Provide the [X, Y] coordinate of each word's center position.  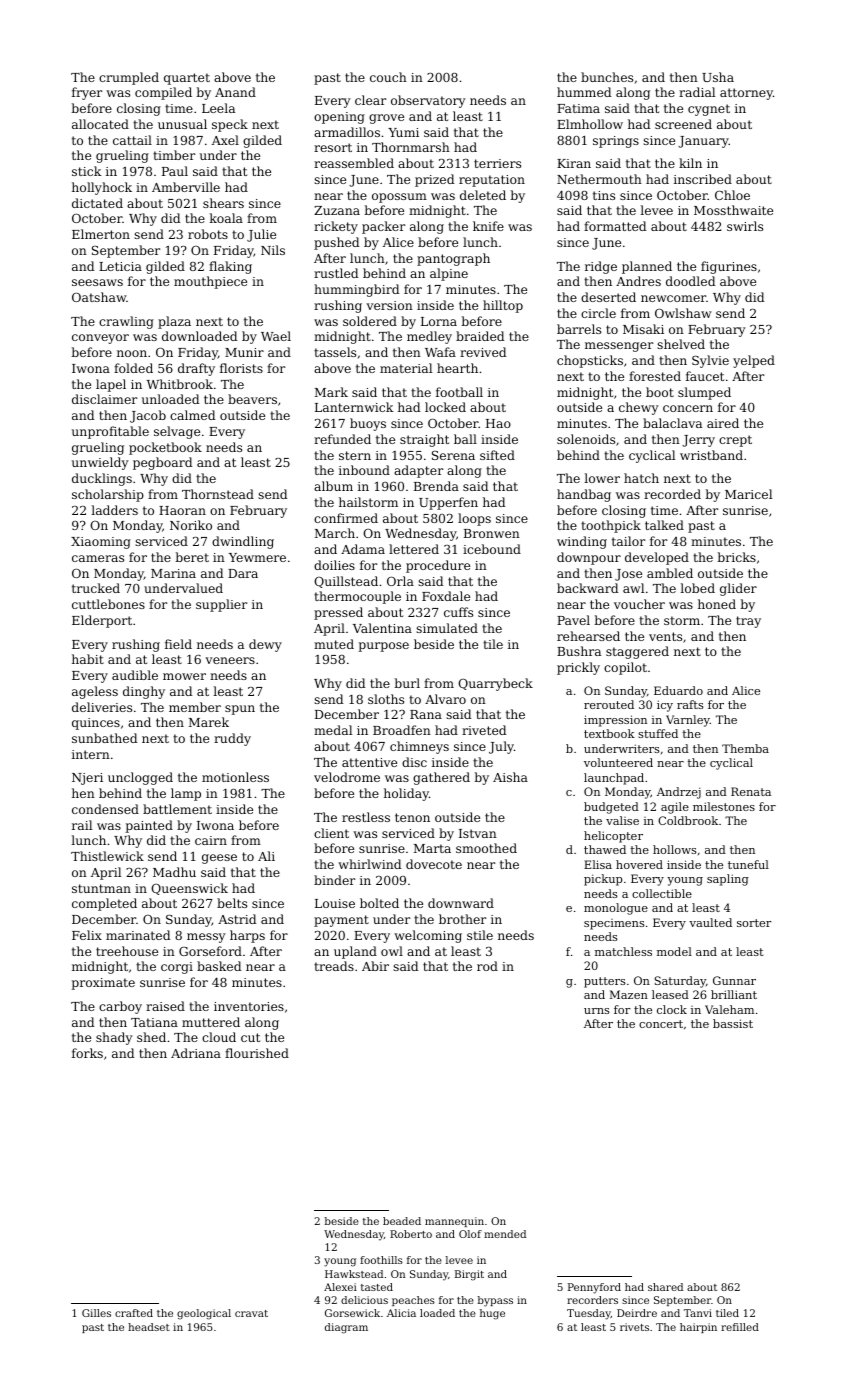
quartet [187, 79]
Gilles [96, 1313]
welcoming [428, 936]
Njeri [87, 779]
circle [598, 313]
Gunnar [734, 980]
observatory [428, 101]
